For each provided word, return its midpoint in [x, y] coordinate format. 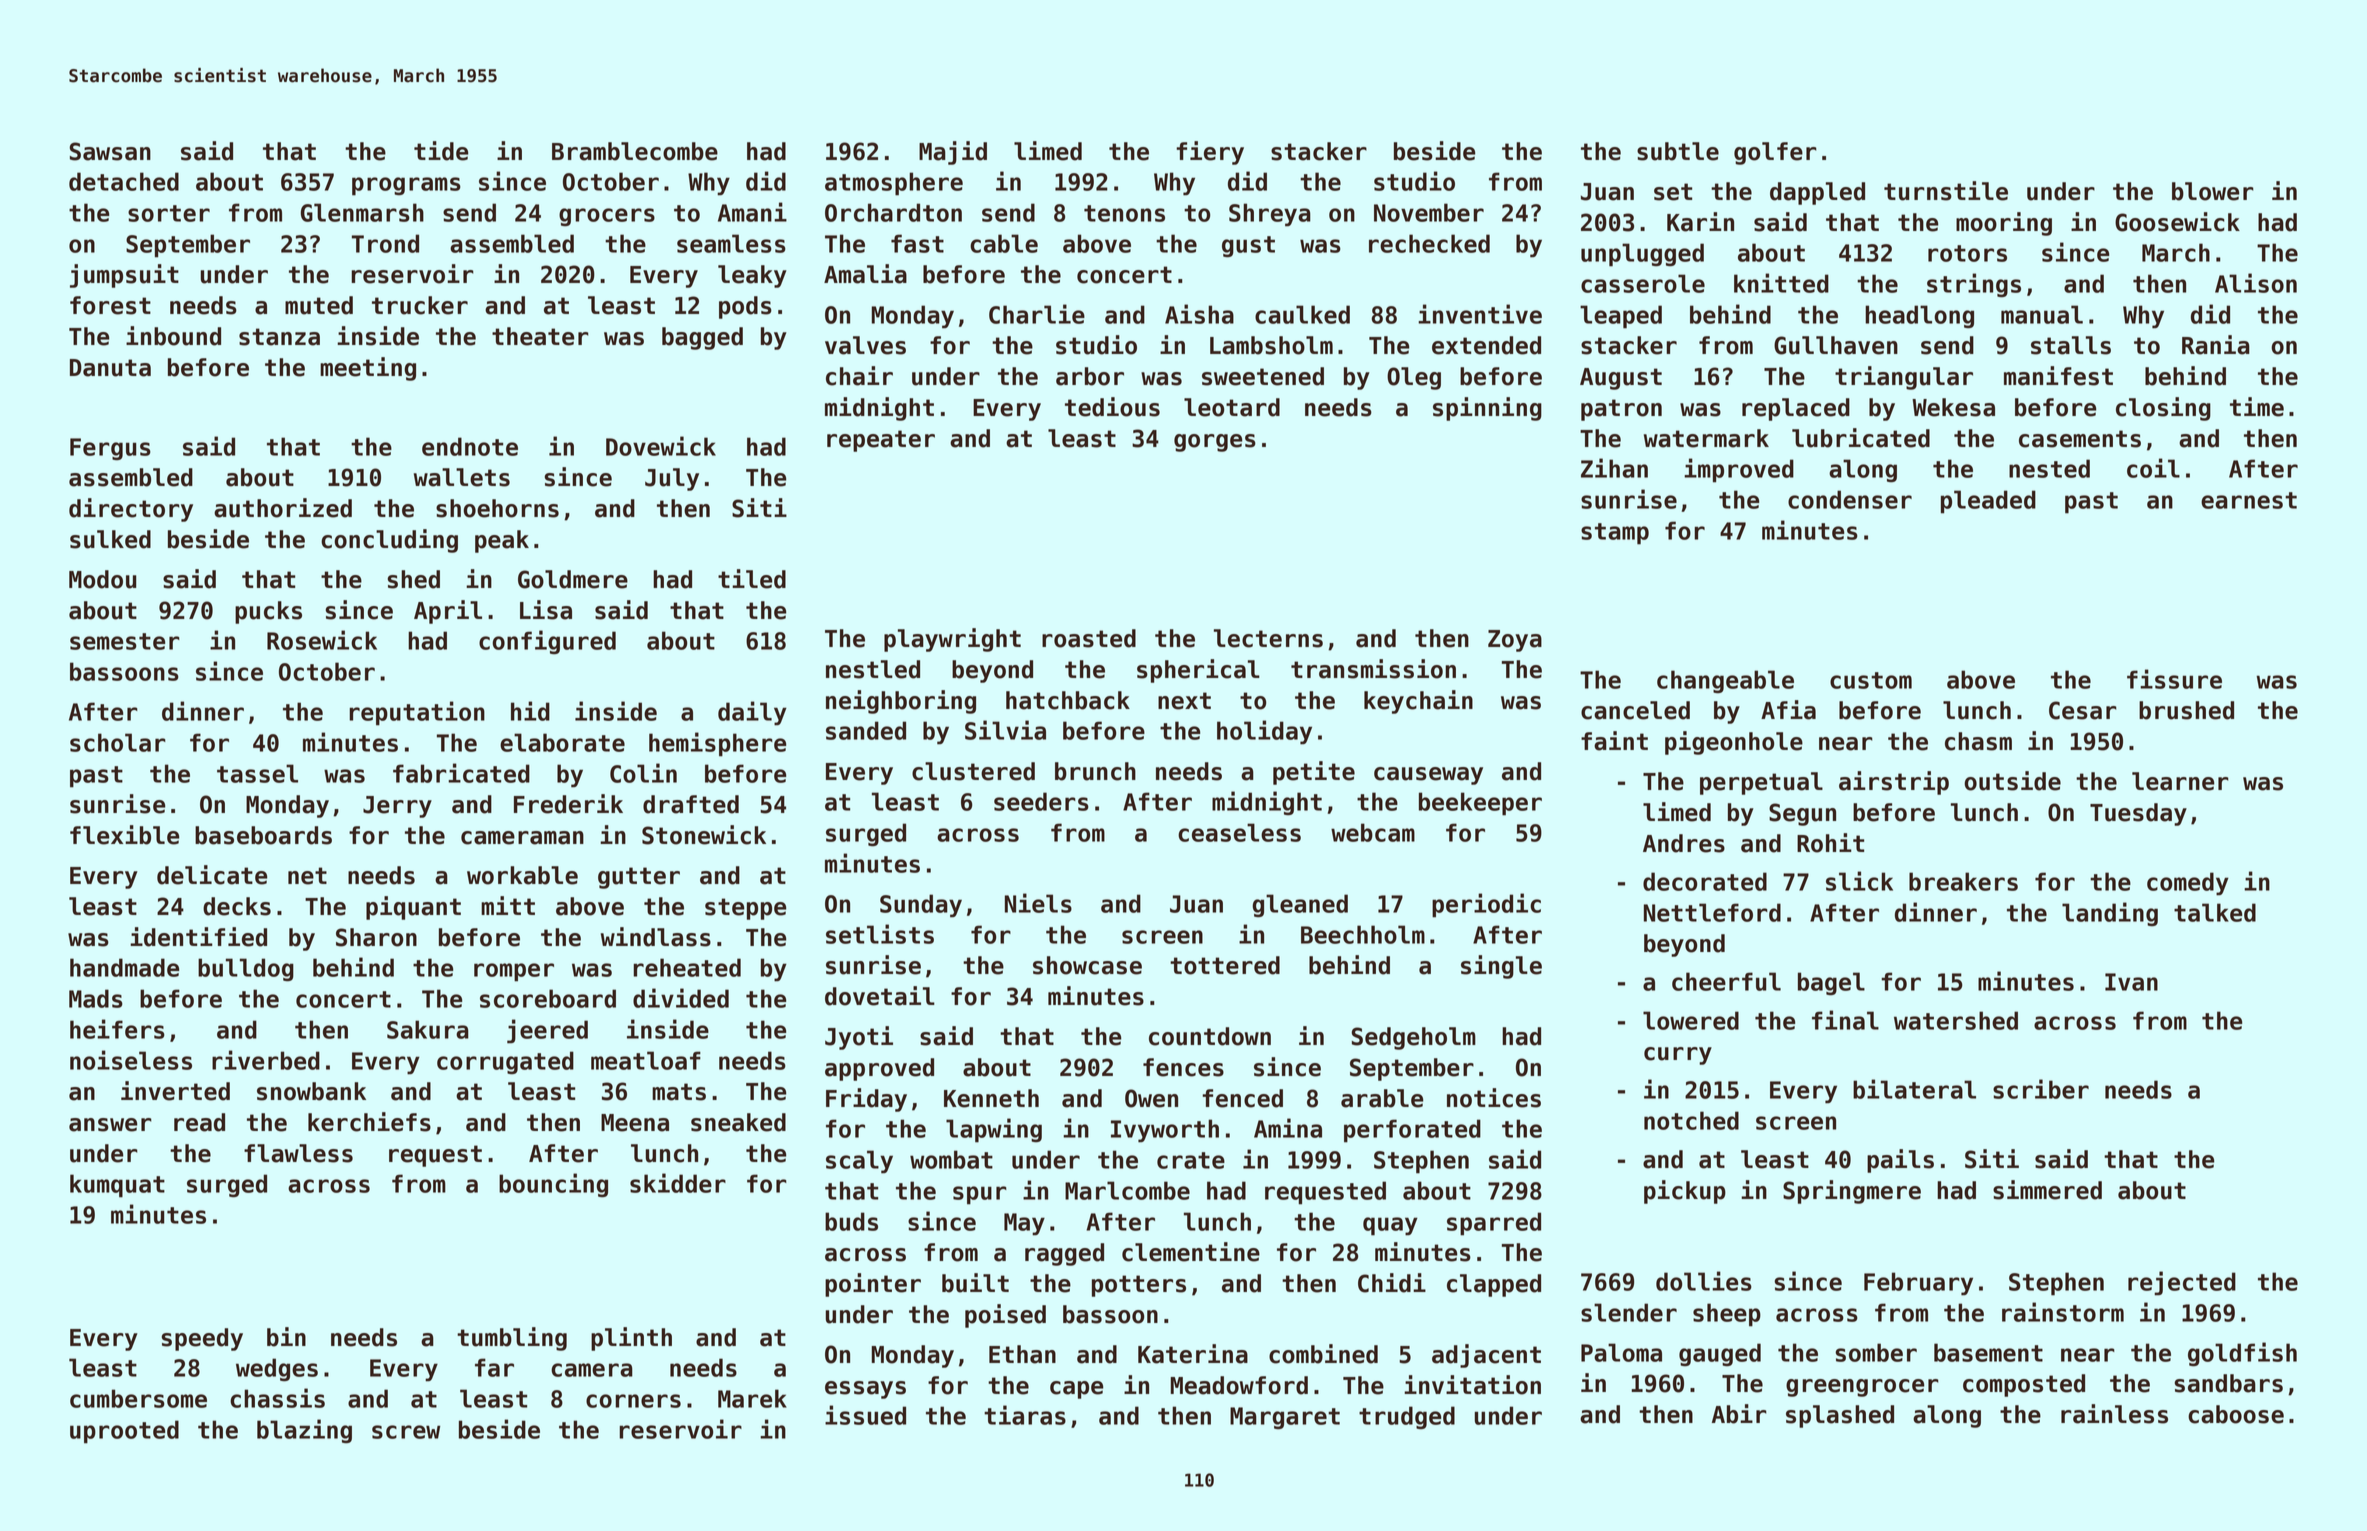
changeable [1725, 681]
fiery [1210, 153]
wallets [462, 477]
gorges [1215, 443]
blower [2213, 191]
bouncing [553, 1185]
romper [514, 972]
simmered [2047, 1190]
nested [2049, 468]
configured [547, 642]
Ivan [2131, 982]
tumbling [512, 1339]
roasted [1089, 638]
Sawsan [110, 151]
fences [1183, 1067]
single [1501, 967]
